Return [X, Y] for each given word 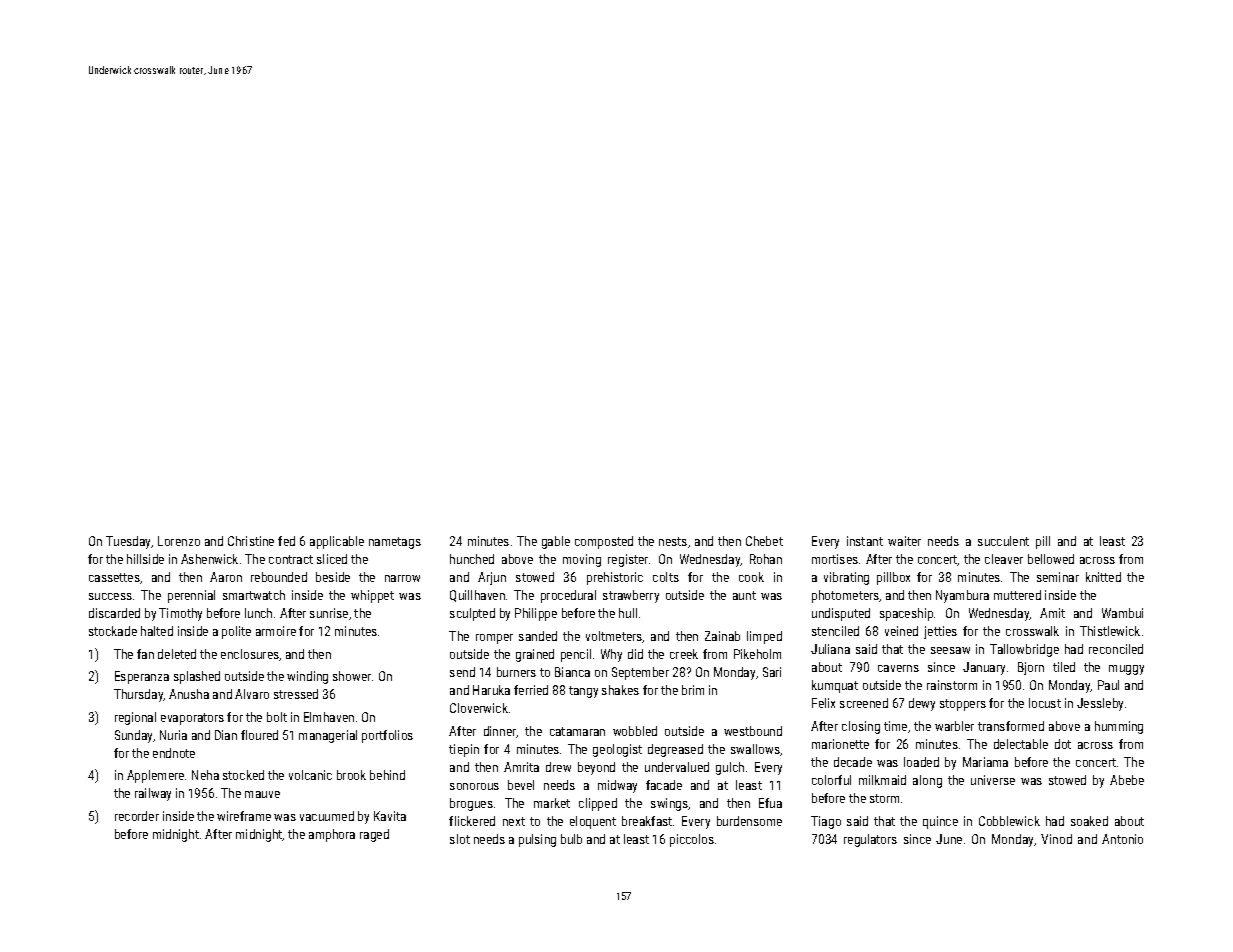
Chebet [764, 541]
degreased [675, 750]
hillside [145, 559]
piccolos [692, 840]
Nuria [173, 735]
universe [993, 780]
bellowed [1051, 559]
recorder [137, 816]
